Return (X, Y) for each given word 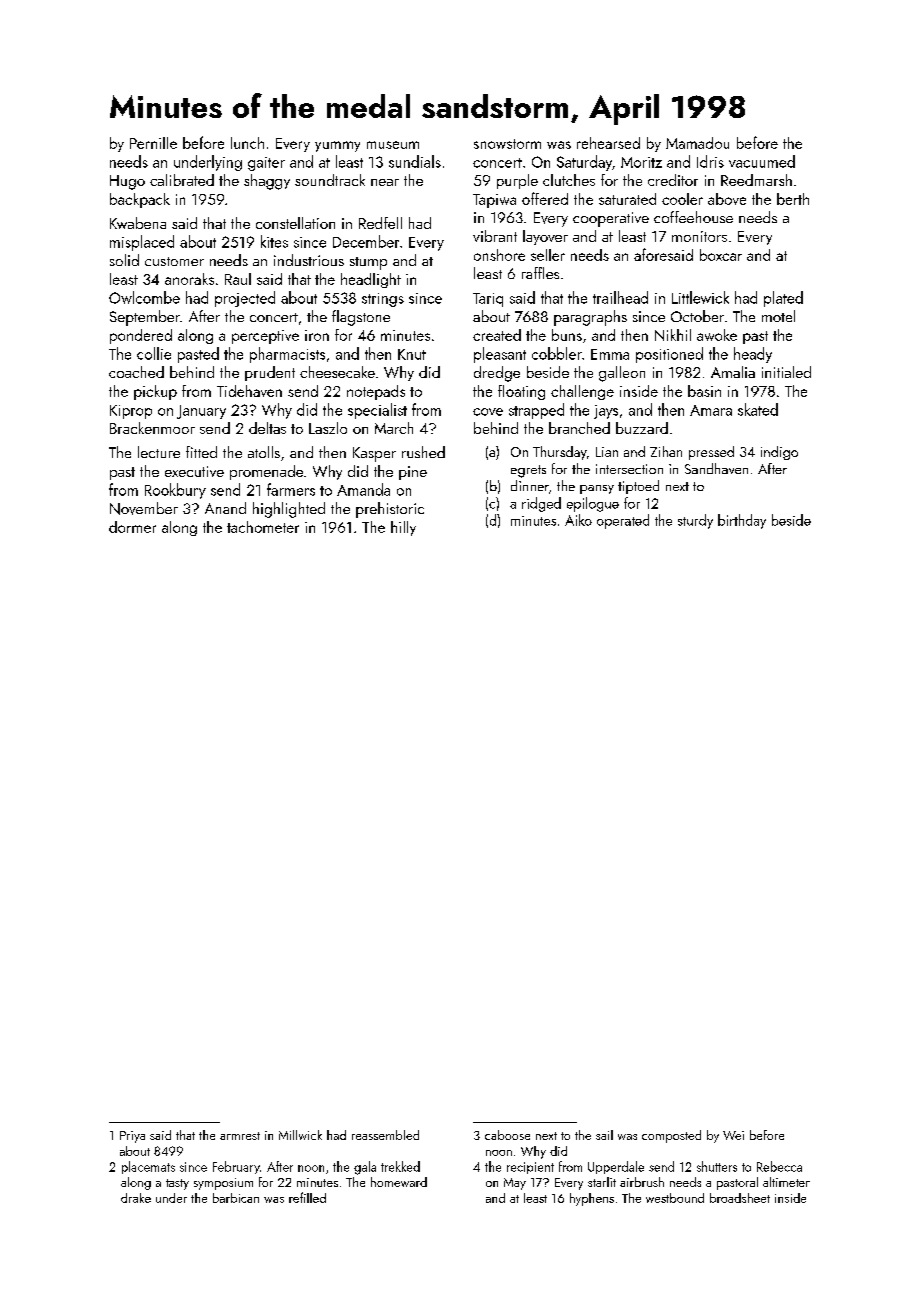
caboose (507, 1135)
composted (671, 1136)
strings (383, 300)
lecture (159, 452)
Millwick (300, 1135)
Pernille (153, 143)
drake (136, 1198)
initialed (786, 372)
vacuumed (762, 161)
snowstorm (507, 144)
